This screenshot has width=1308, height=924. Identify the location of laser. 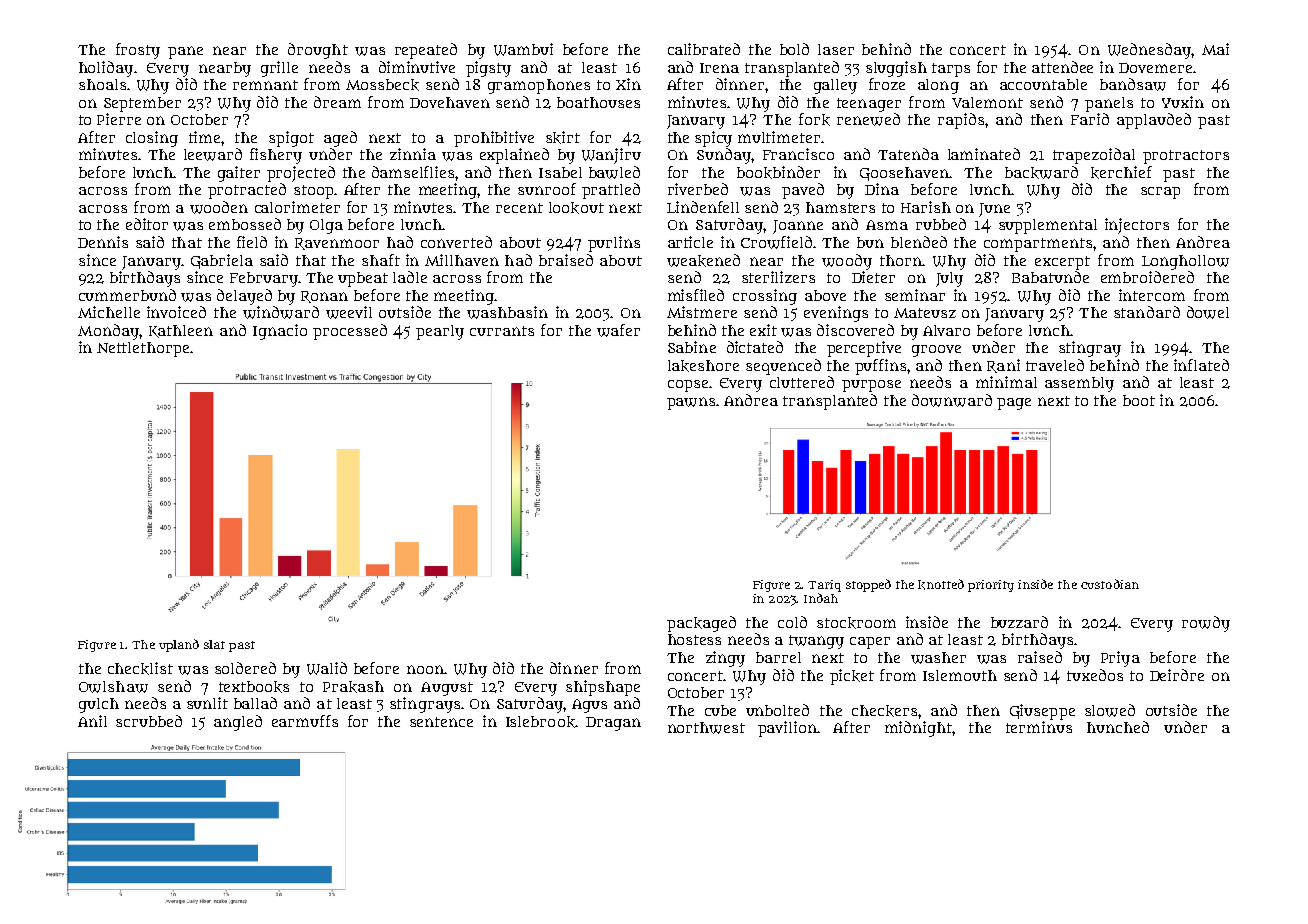
(836, 49).
